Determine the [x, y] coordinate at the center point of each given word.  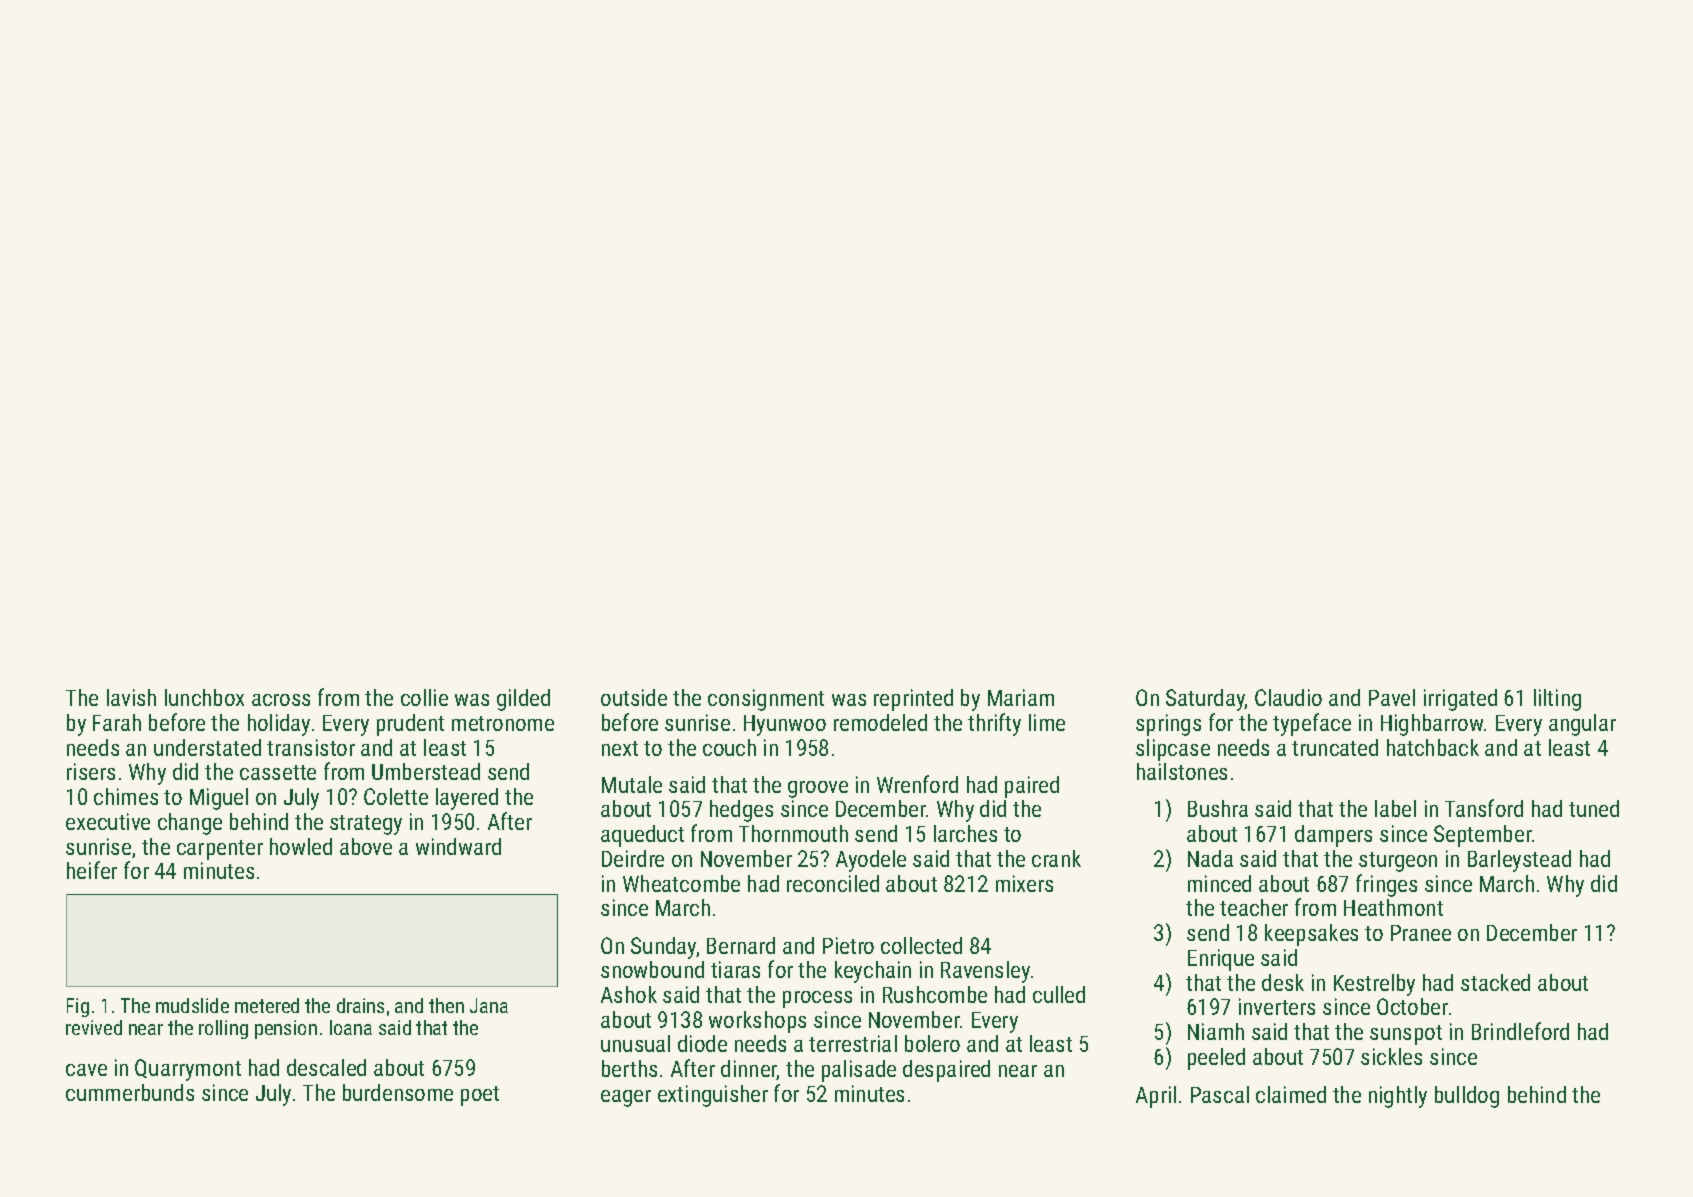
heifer [92, 870]
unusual [635, 1043]
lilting [1557, 700]
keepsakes [1311, 935]
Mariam [1021, 697]
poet [480, 1096]
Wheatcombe [681, 883]
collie [424, 697]
